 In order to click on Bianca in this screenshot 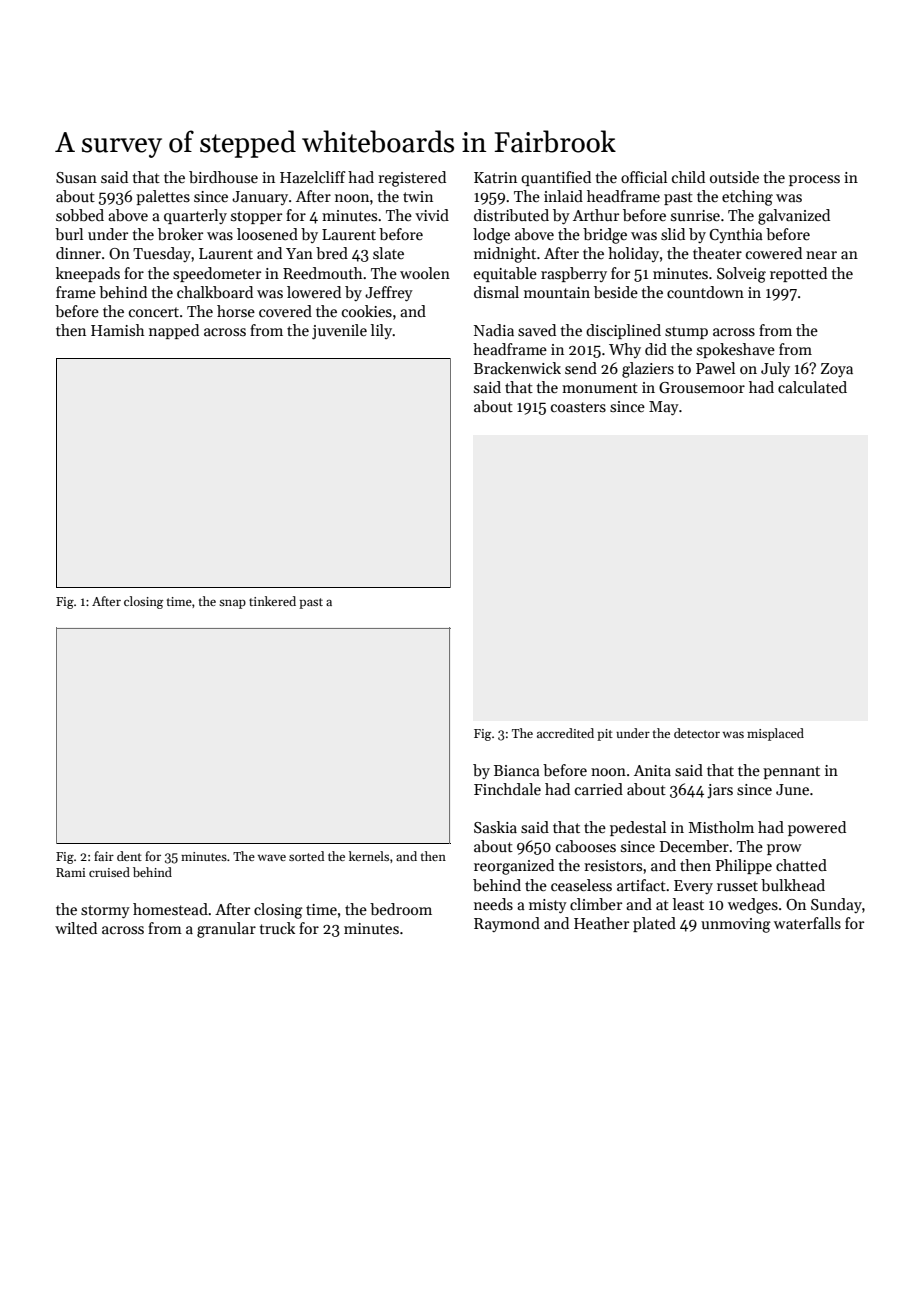, I will do `click(517, 770)`.
